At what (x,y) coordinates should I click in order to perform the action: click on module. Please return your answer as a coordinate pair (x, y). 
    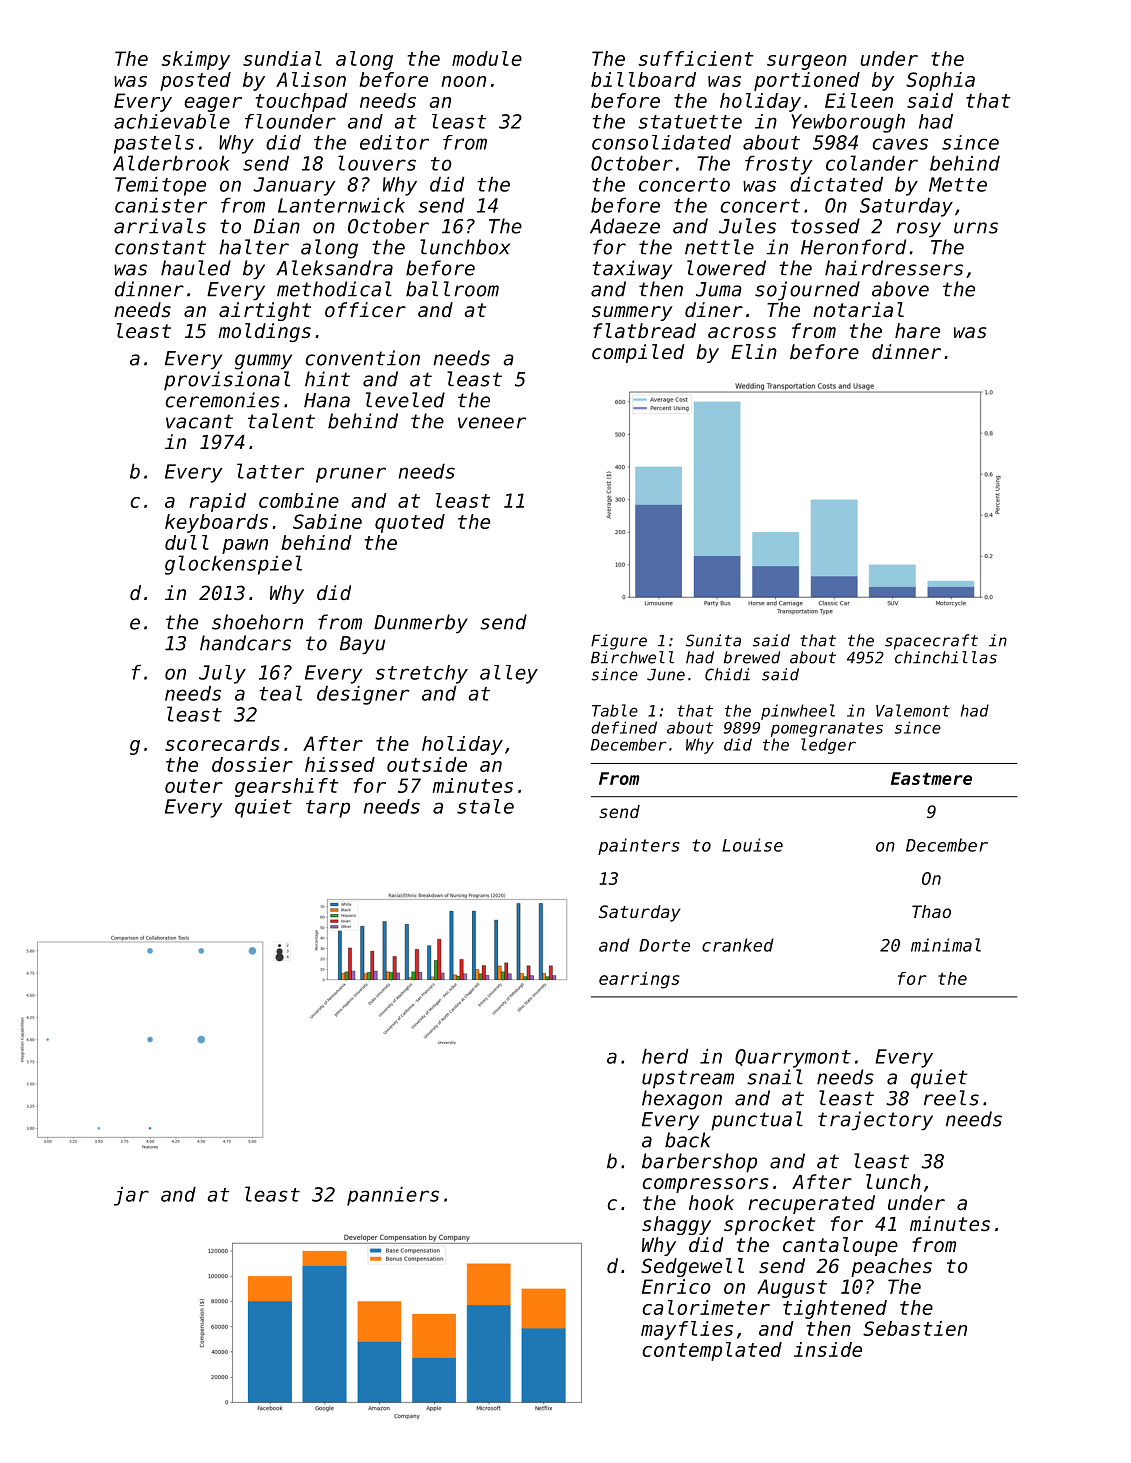
    Looking at the image, I should click on (487, 58).
